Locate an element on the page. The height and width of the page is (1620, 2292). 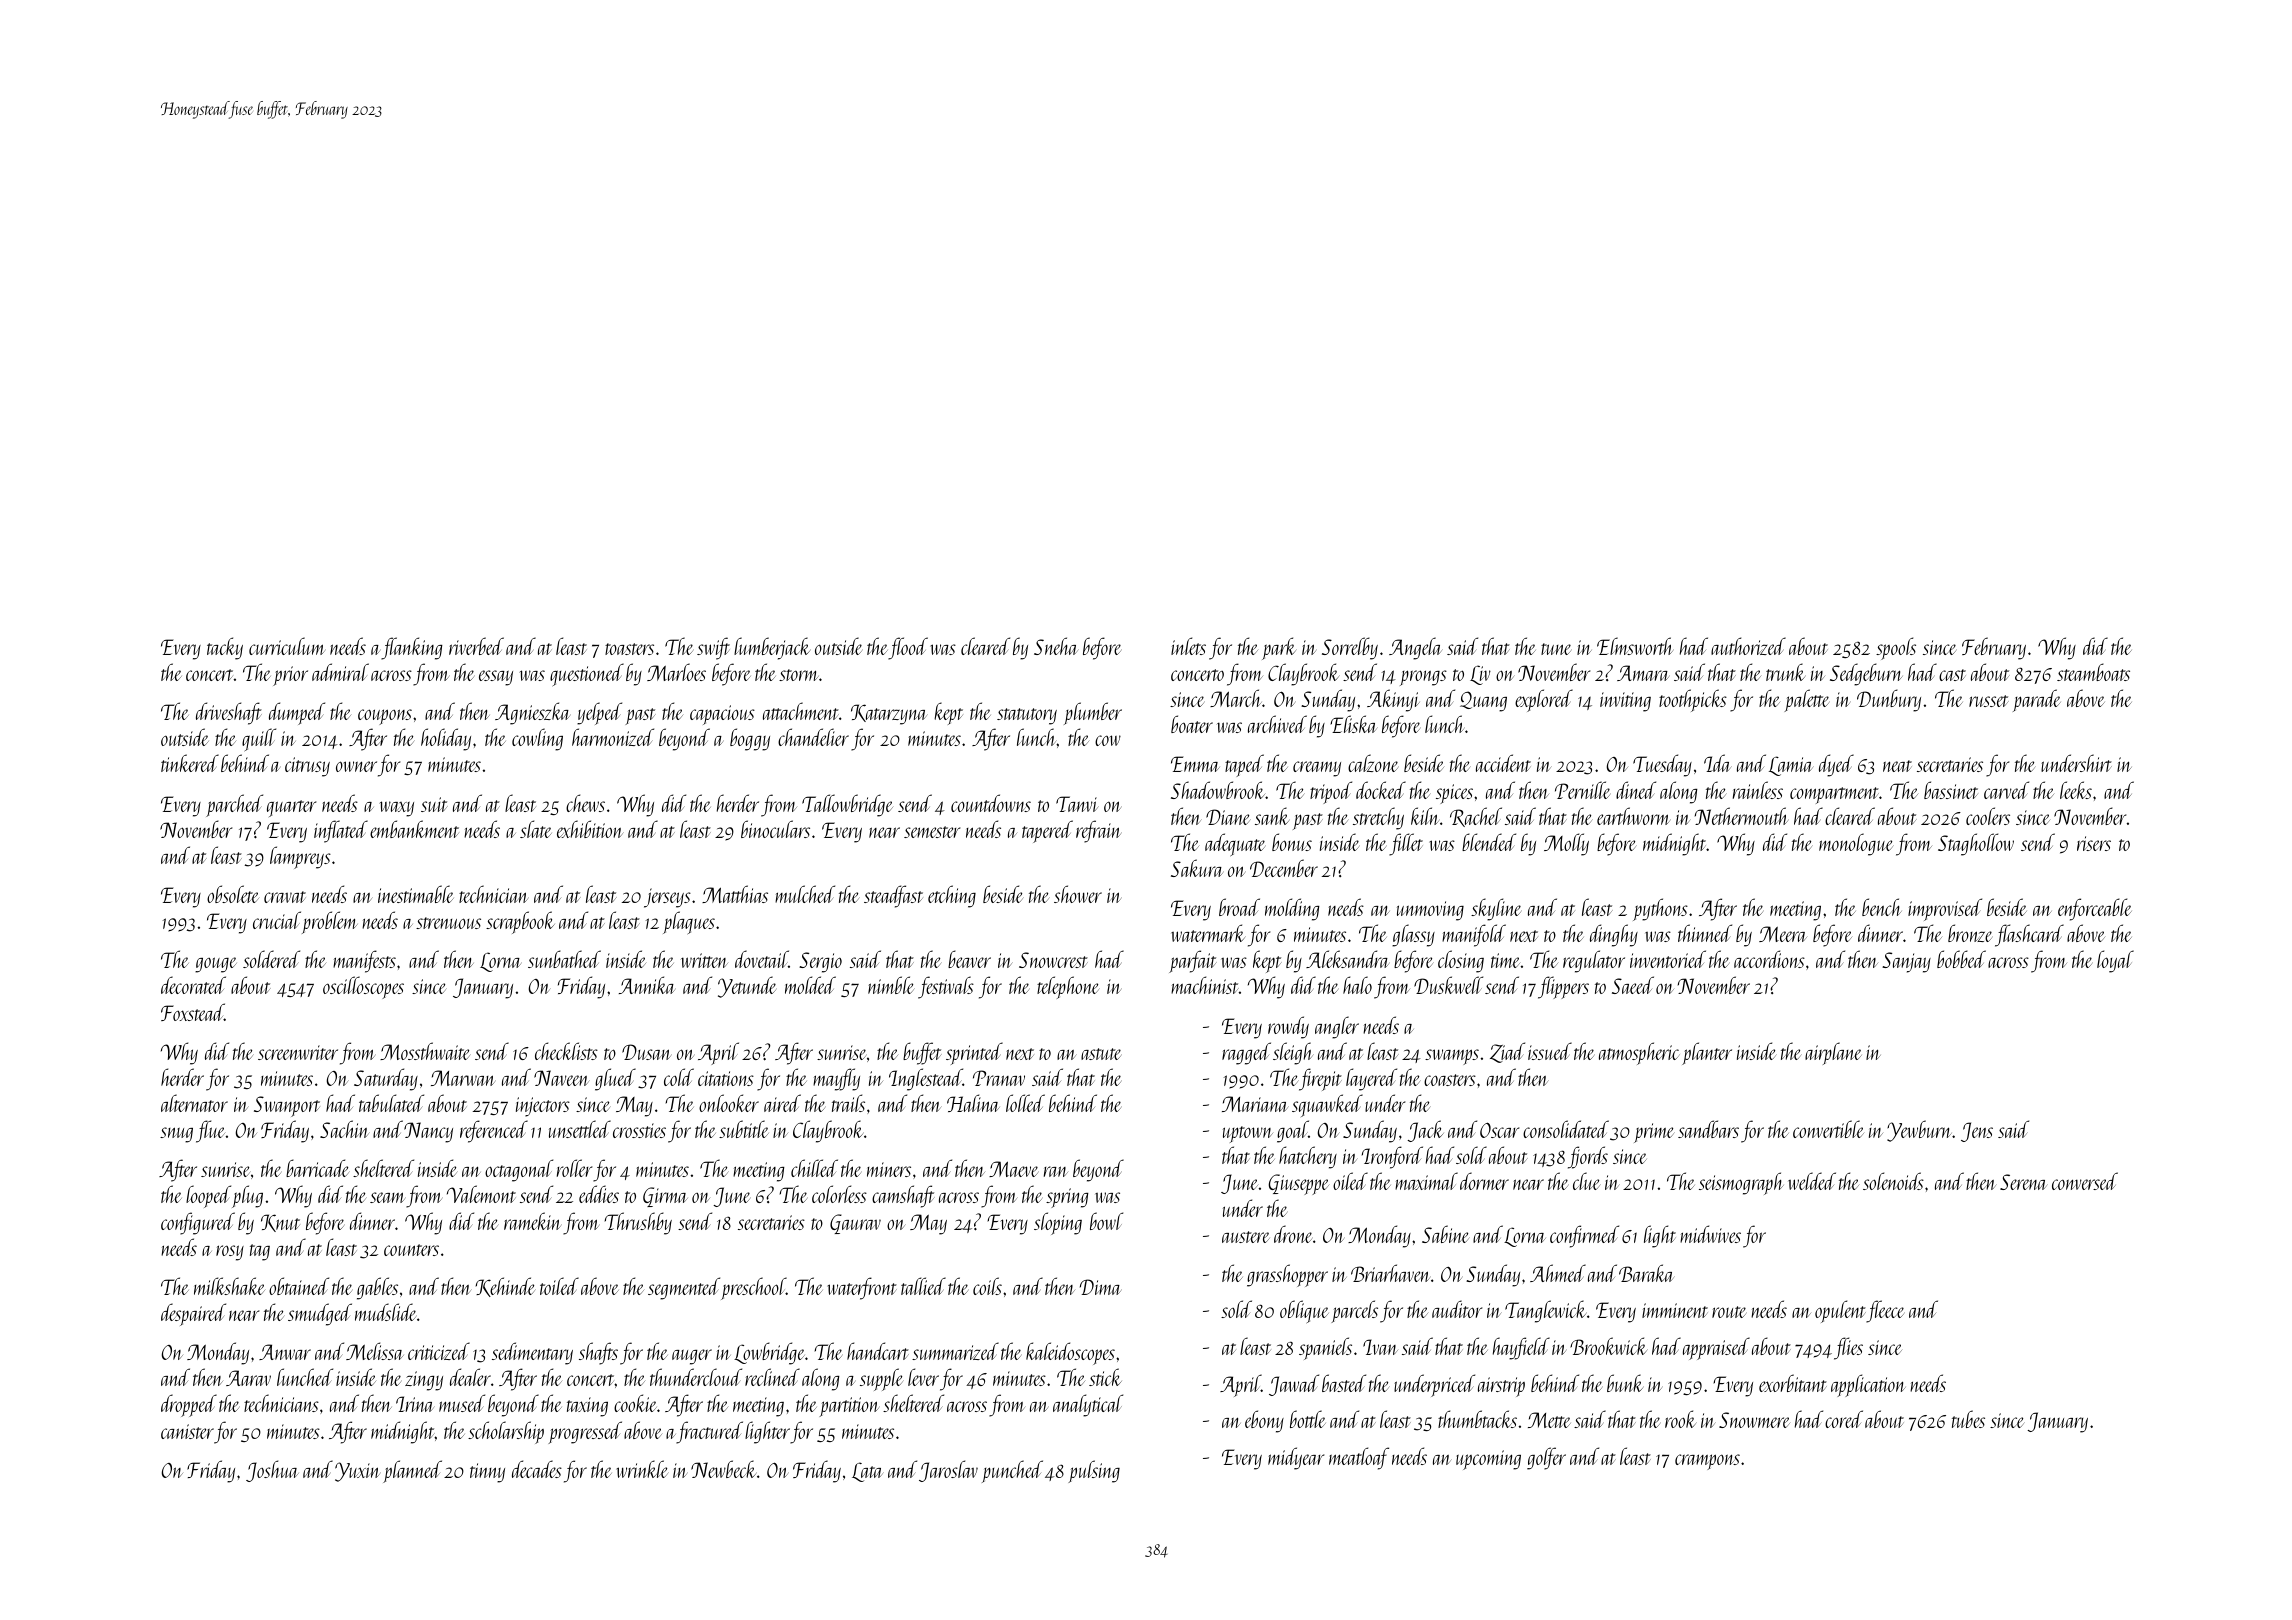
flood is located at coordinates (908, 648).
